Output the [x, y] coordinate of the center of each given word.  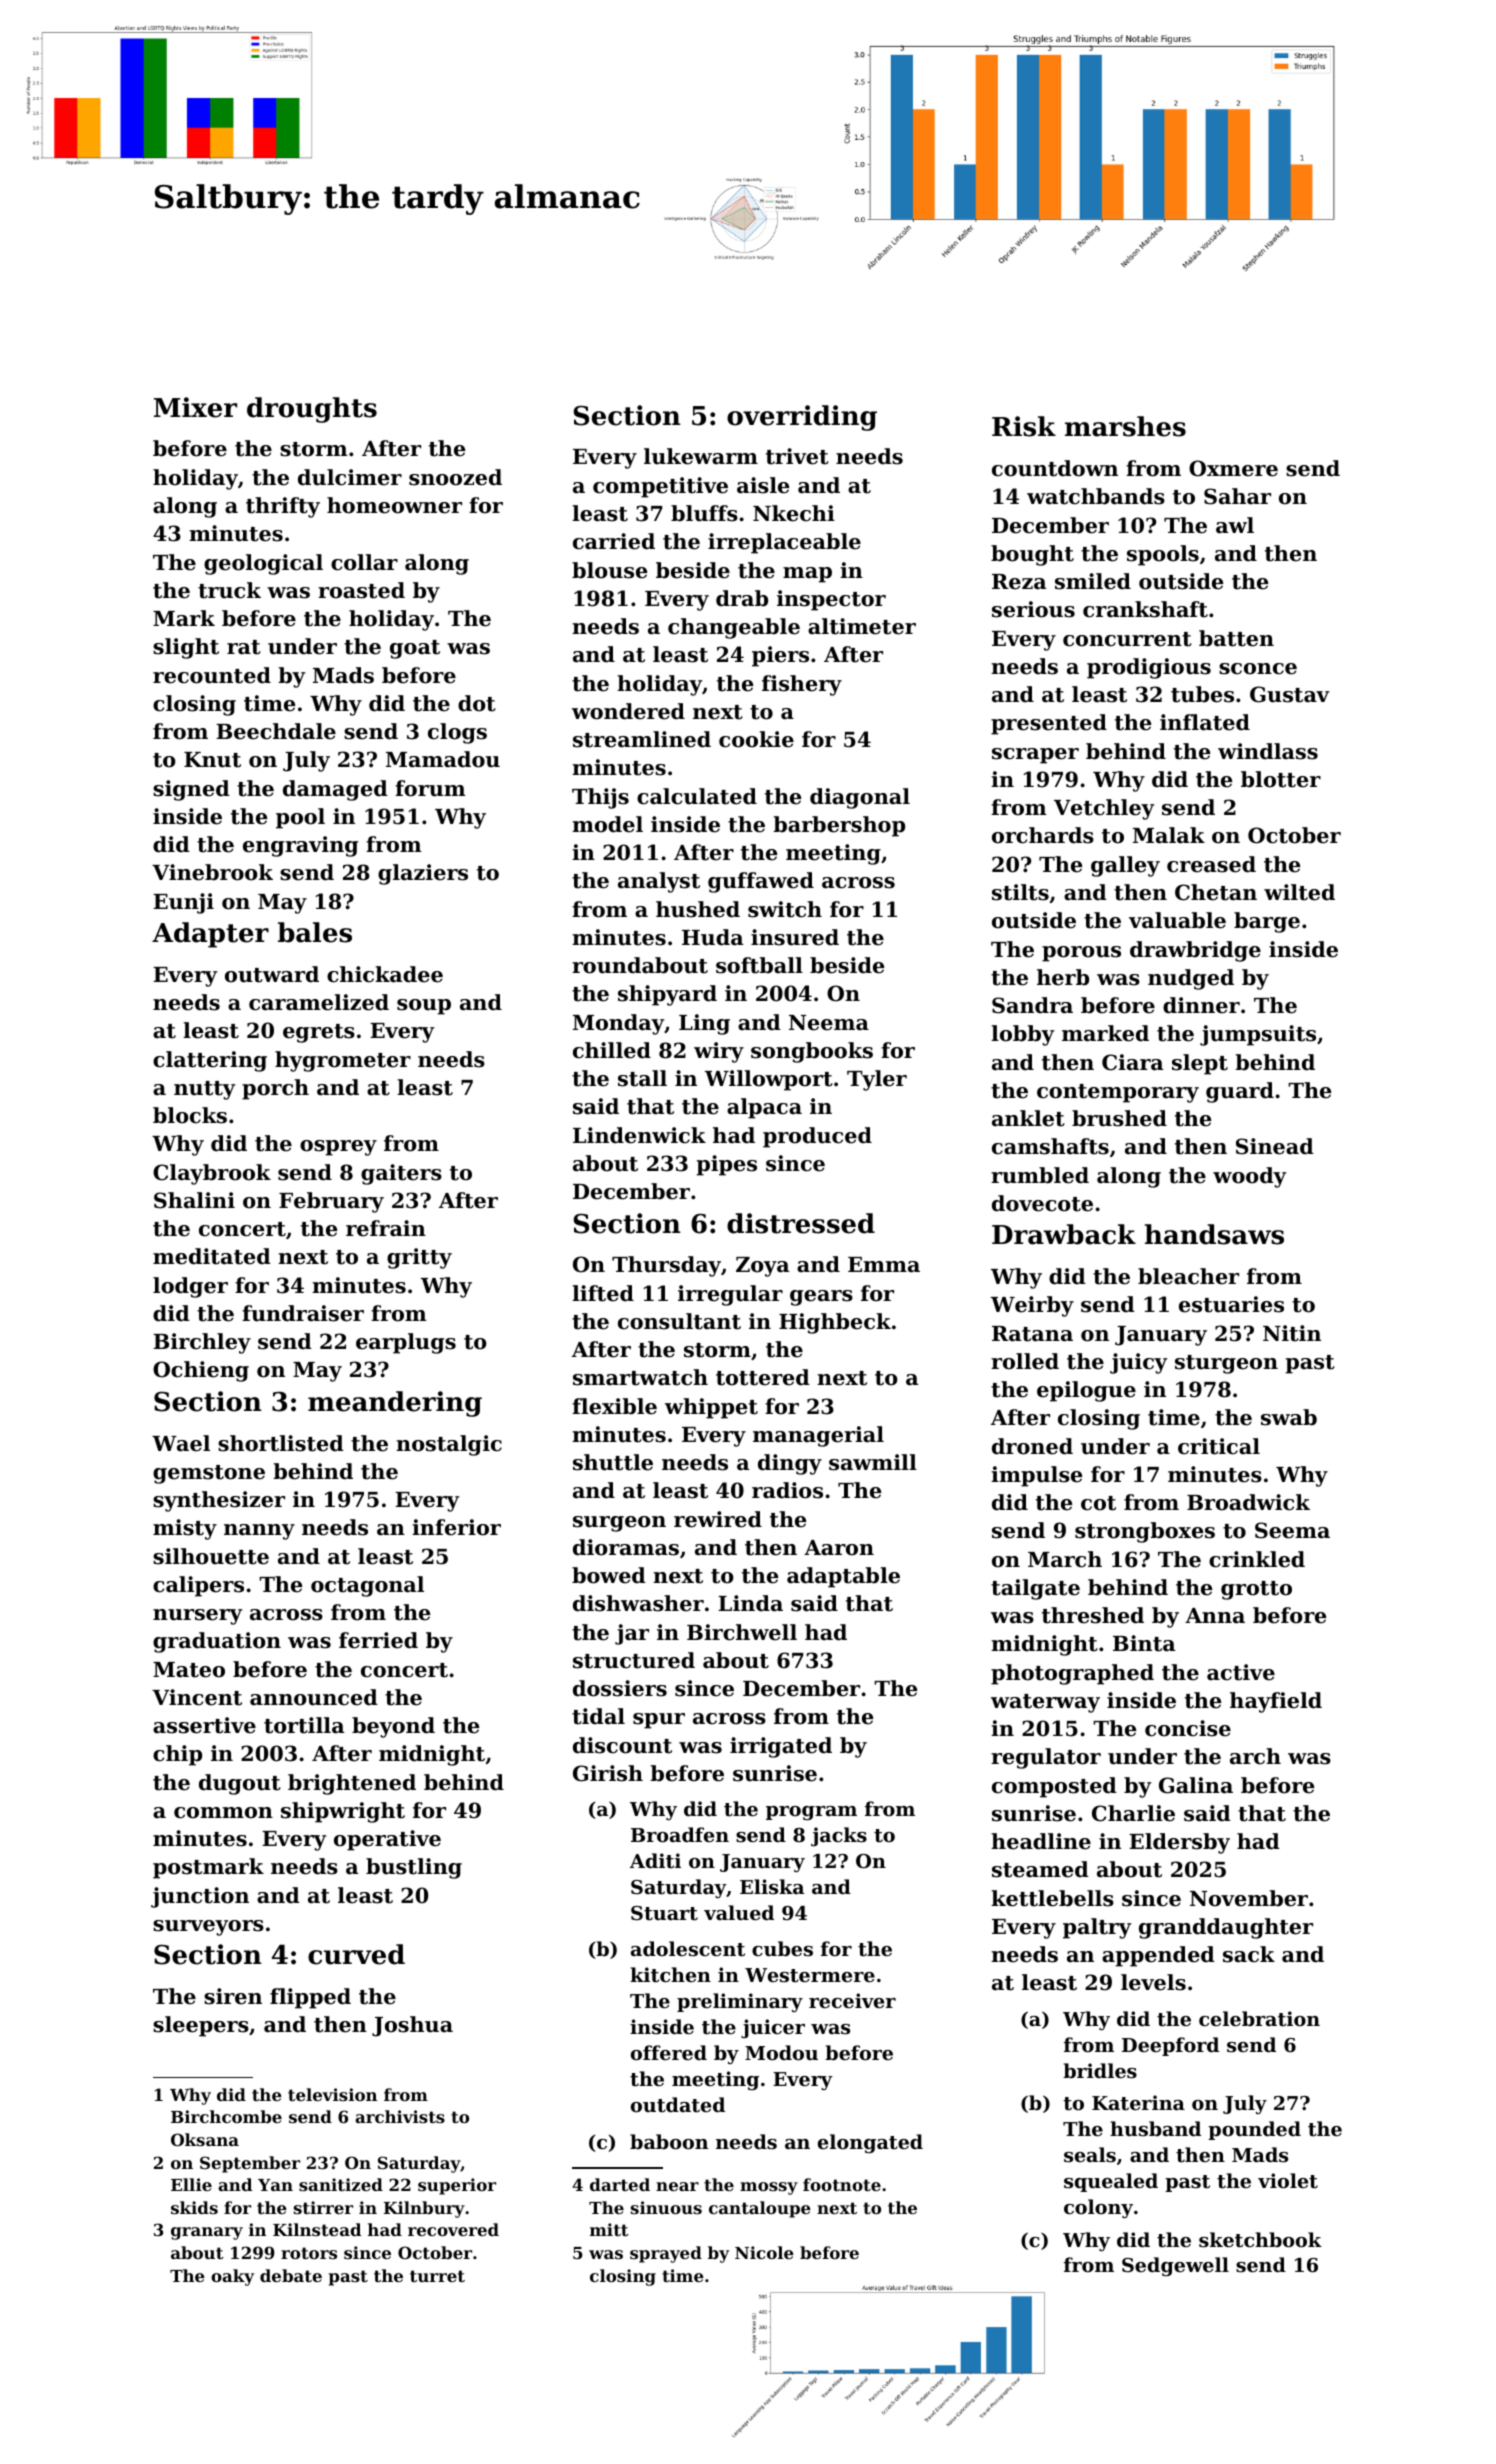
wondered [628, 711]
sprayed [666, 2254]
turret [437, 2276]
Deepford [1170, 2046]
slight [186, 648]
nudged [1191, 979]
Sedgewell [1175, 2266]
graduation [217, 1642]
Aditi [655, 1860]
